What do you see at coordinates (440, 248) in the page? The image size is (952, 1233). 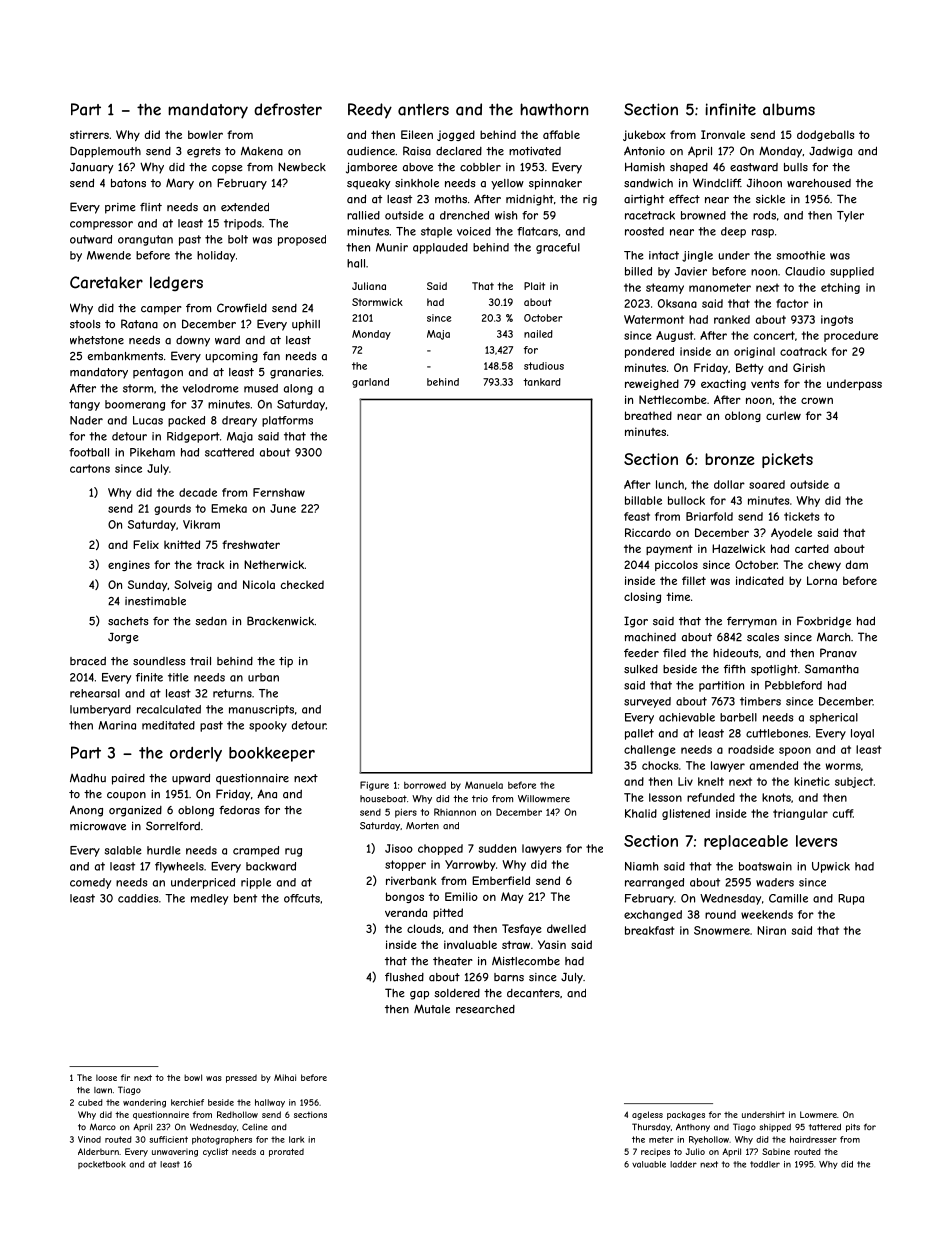 I see `applauded` at bounding box center [440, 248].
